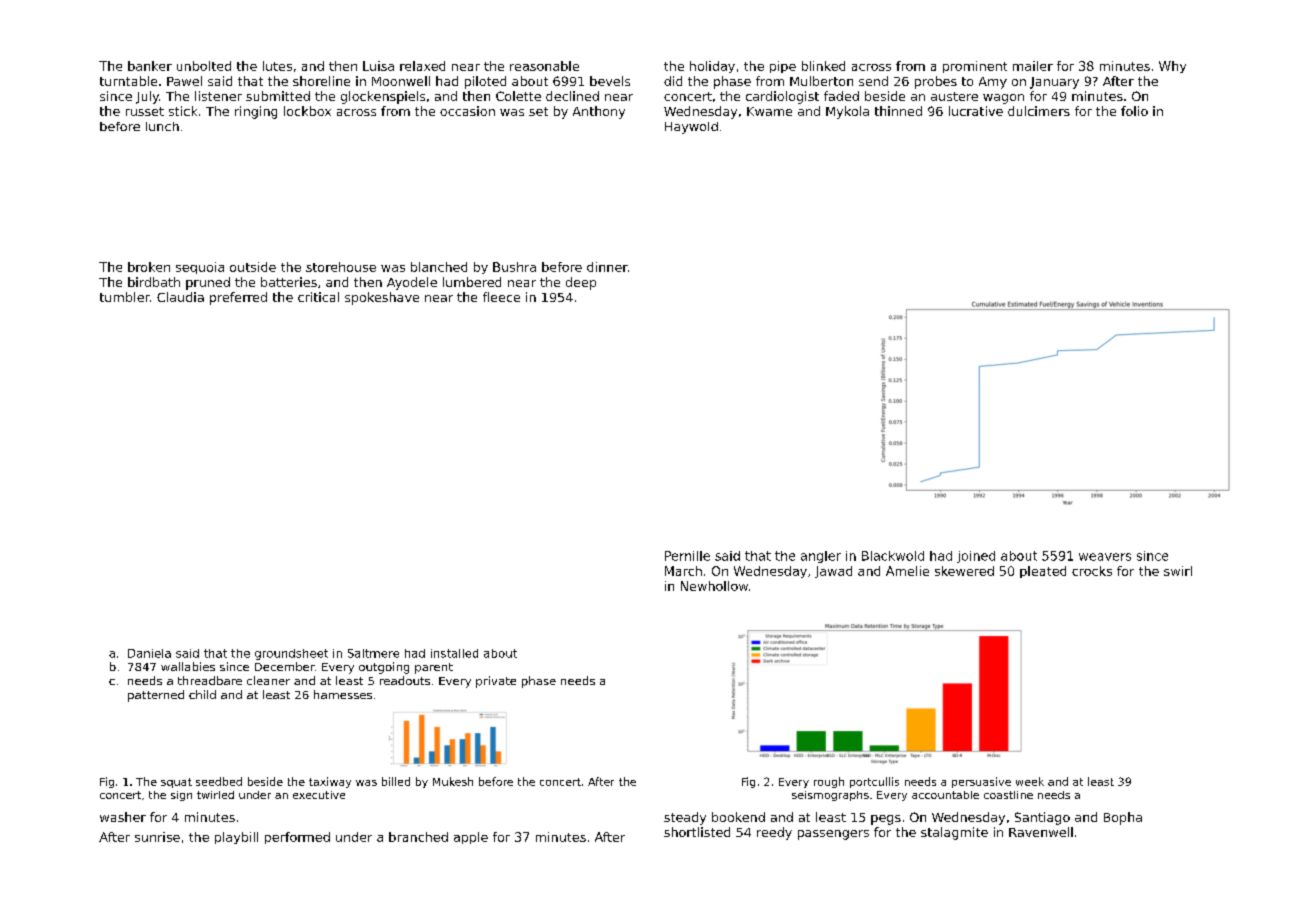  Describe the element at coordinates (833, 835) in the screenshot. I see `passengers` at that location.
